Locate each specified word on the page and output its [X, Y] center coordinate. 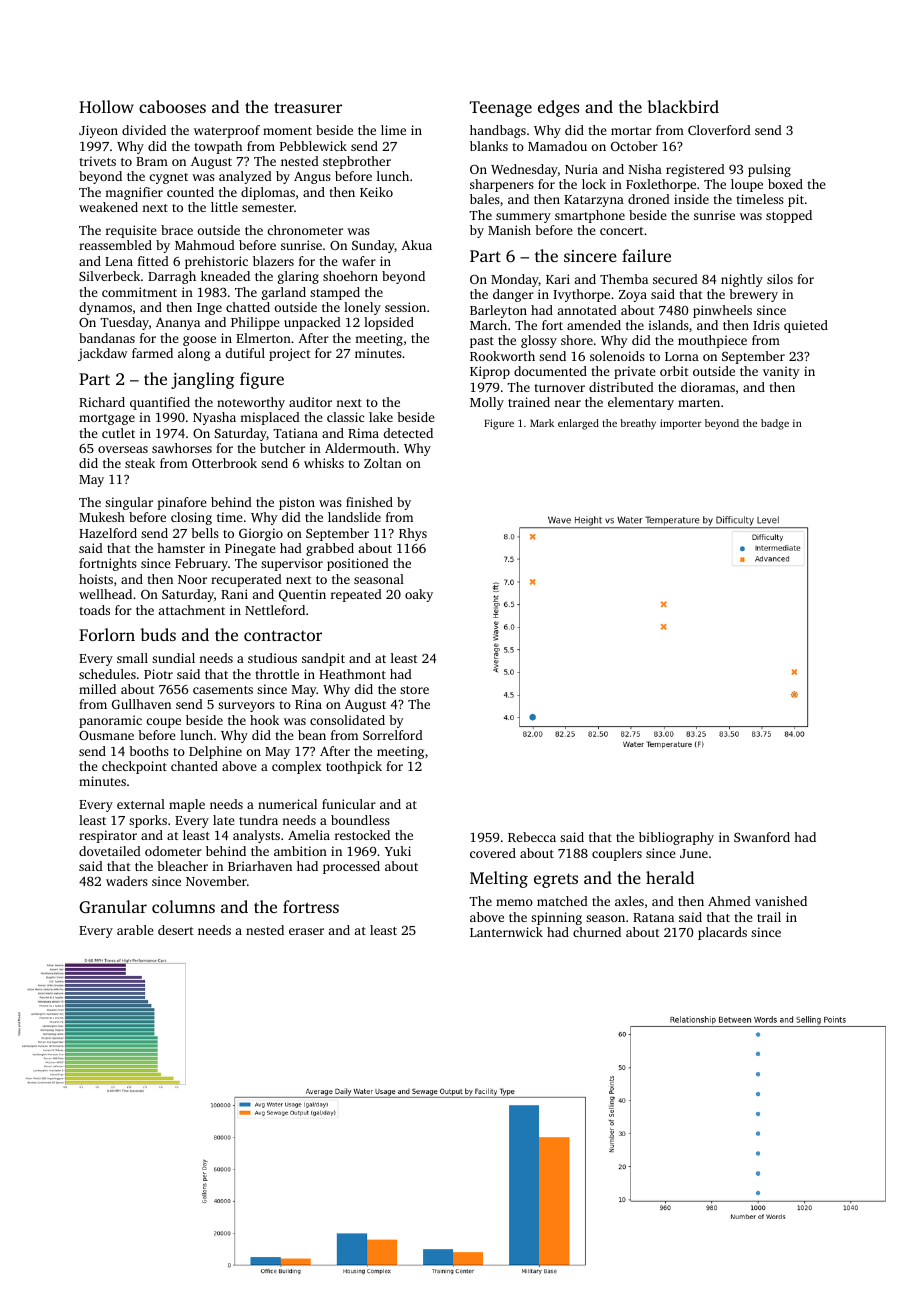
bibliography [676, 838]
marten [699, 403]
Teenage [501, 109]
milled [97, 689]
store [414, 690]
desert [176, 930]
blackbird [683, 106]
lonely [362, 308]
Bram [152, 161]
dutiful [245, 353]
